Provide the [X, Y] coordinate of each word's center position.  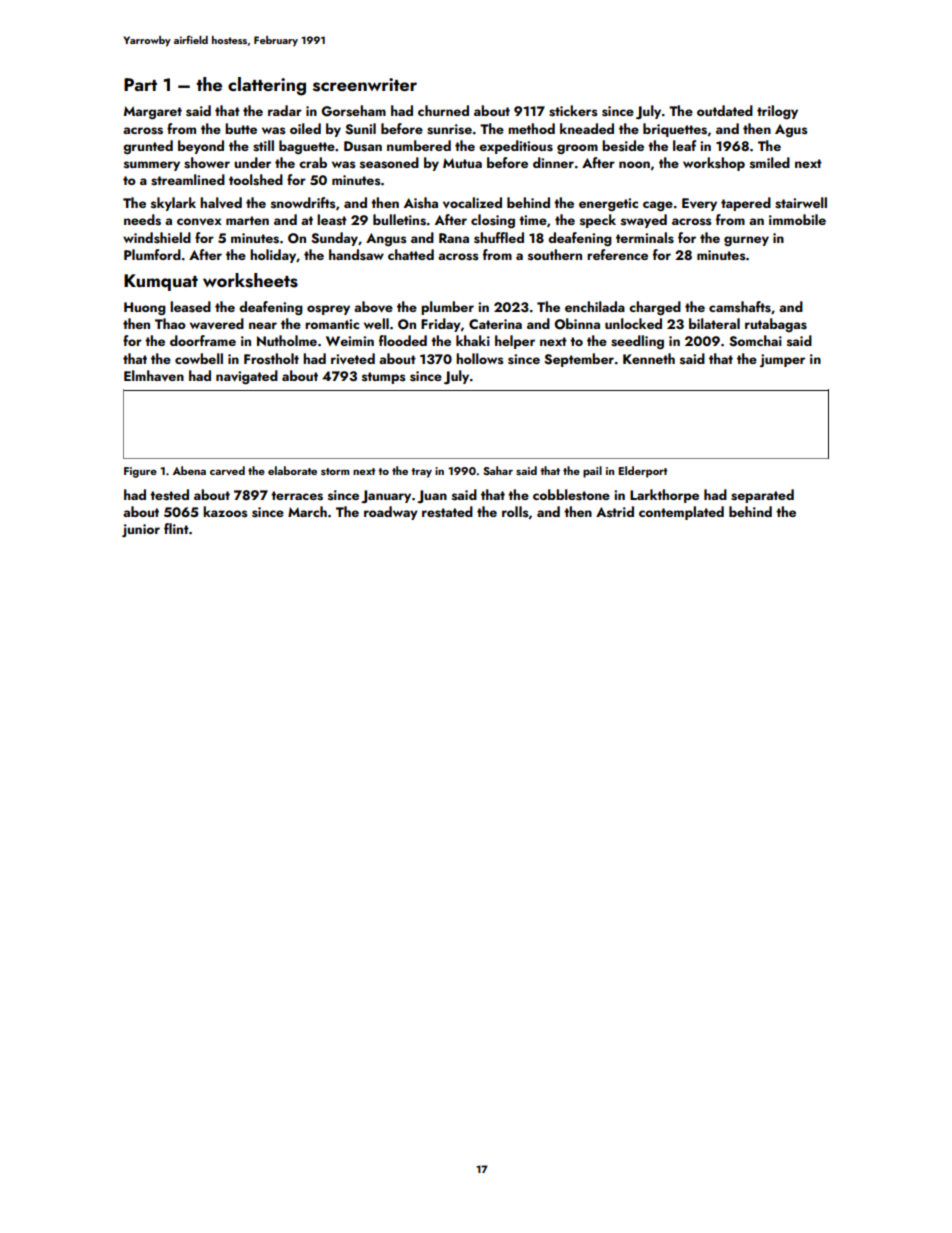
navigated [247, 377]
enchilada [595, 306]
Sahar [498, 470]
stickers [573, 111]
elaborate [292, 470]
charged [655, 308]
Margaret [153, 113]
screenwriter [365, 85]
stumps [384, 378]
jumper [782, 360]
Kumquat [161, 282]
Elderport [642, 472]
